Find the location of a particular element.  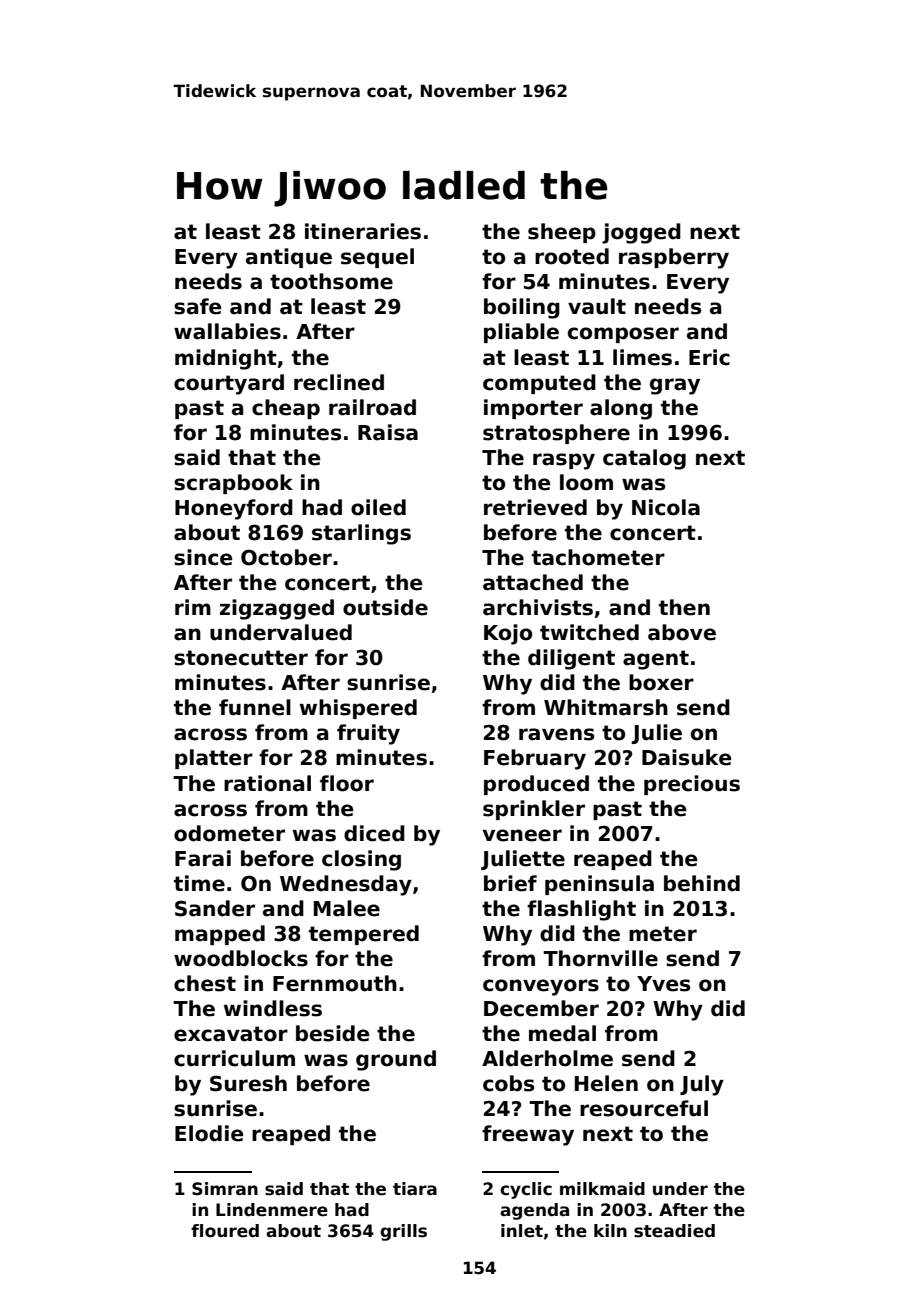

rational is located at coordinates (267, 783).
